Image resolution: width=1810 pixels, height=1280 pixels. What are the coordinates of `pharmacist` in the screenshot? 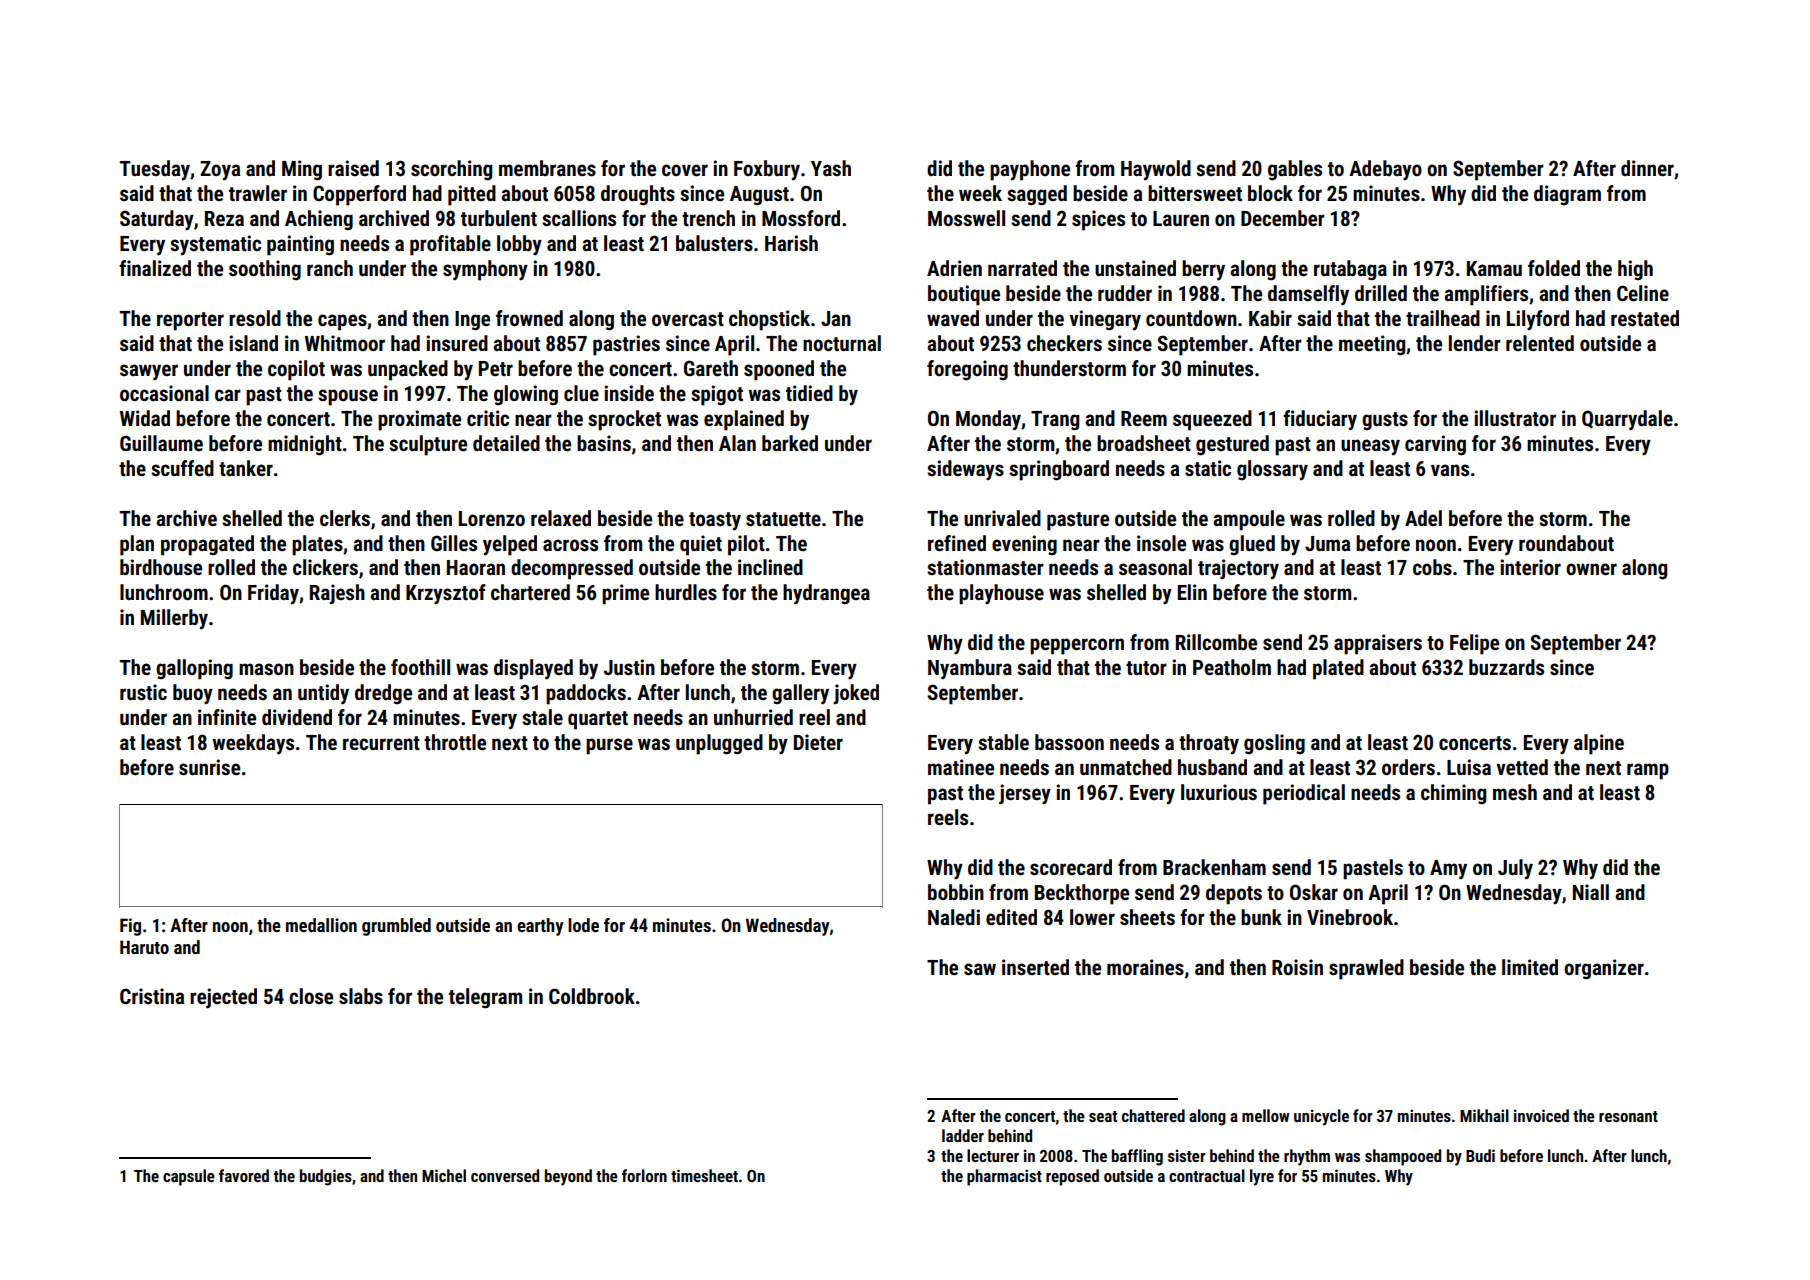 It's located at (1004, 1177).
